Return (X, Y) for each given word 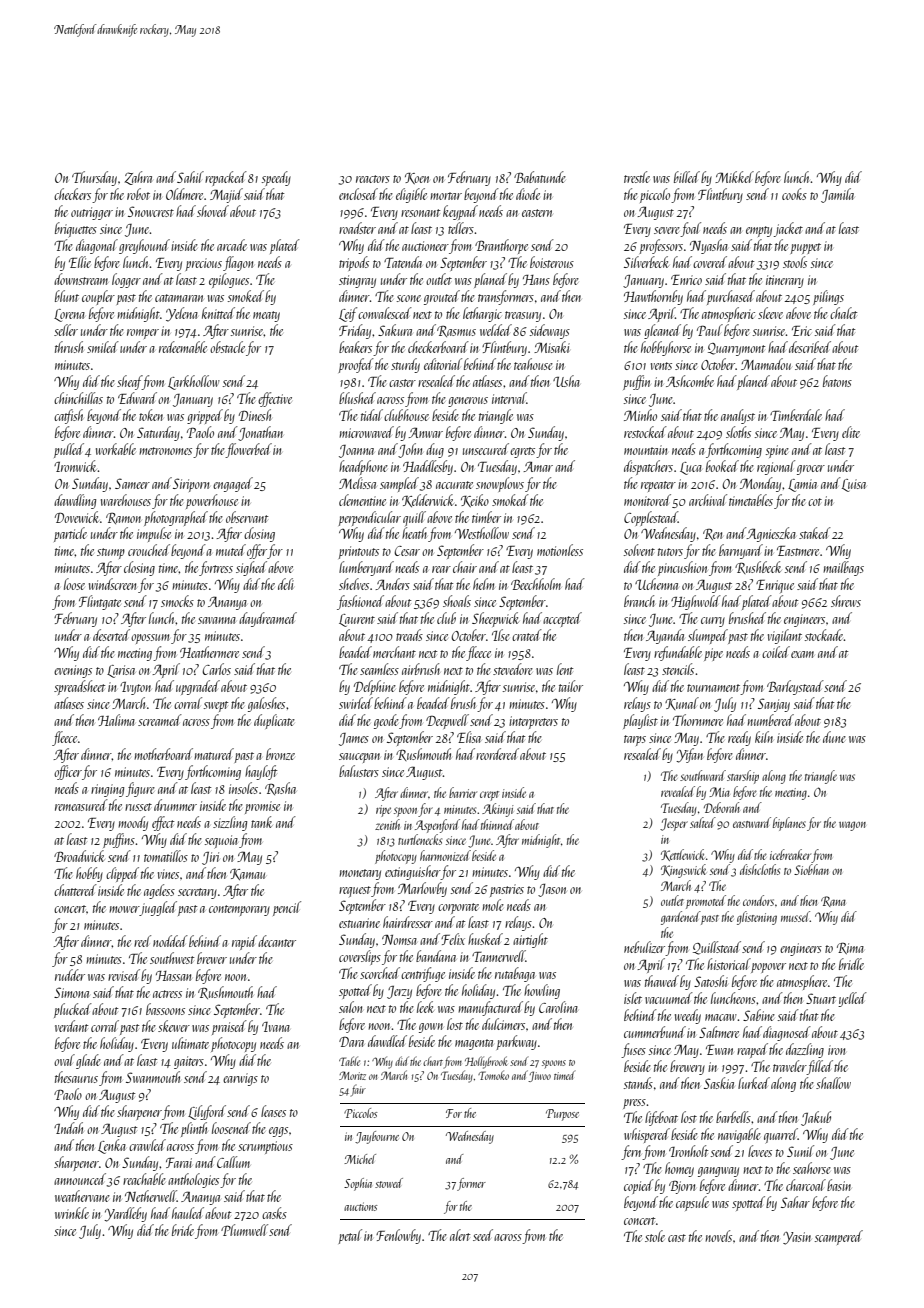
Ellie (80, 262)
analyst (738, 416)
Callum (233, 1162)
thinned (497, 824)
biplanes (789, 824)
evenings (73, 671)
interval (509, 398)
